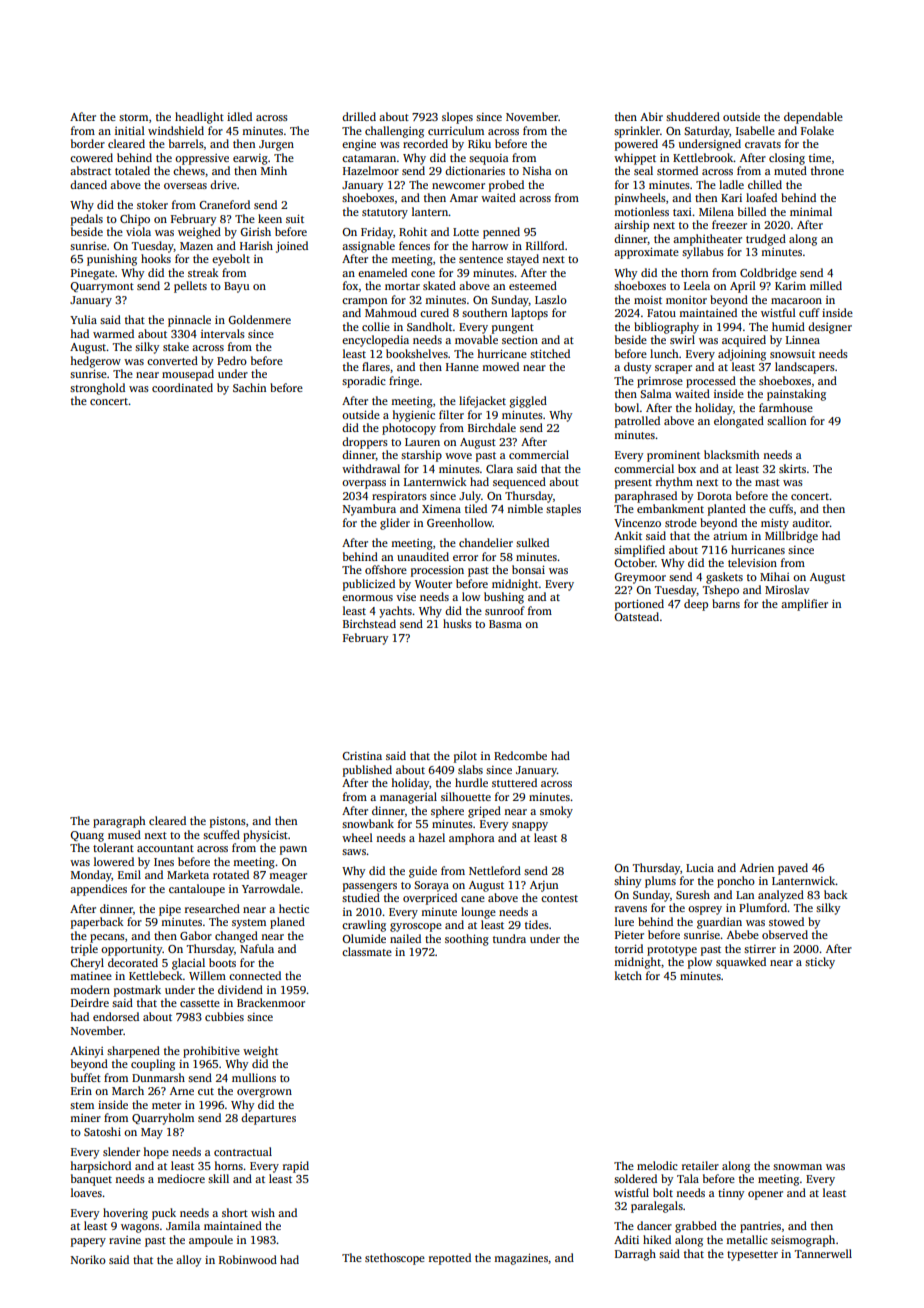 The image size is (924, 1308). What do you see at coordinates (119, 822) in the image?
I see `paragraph` at bounding box center [119, 822].
